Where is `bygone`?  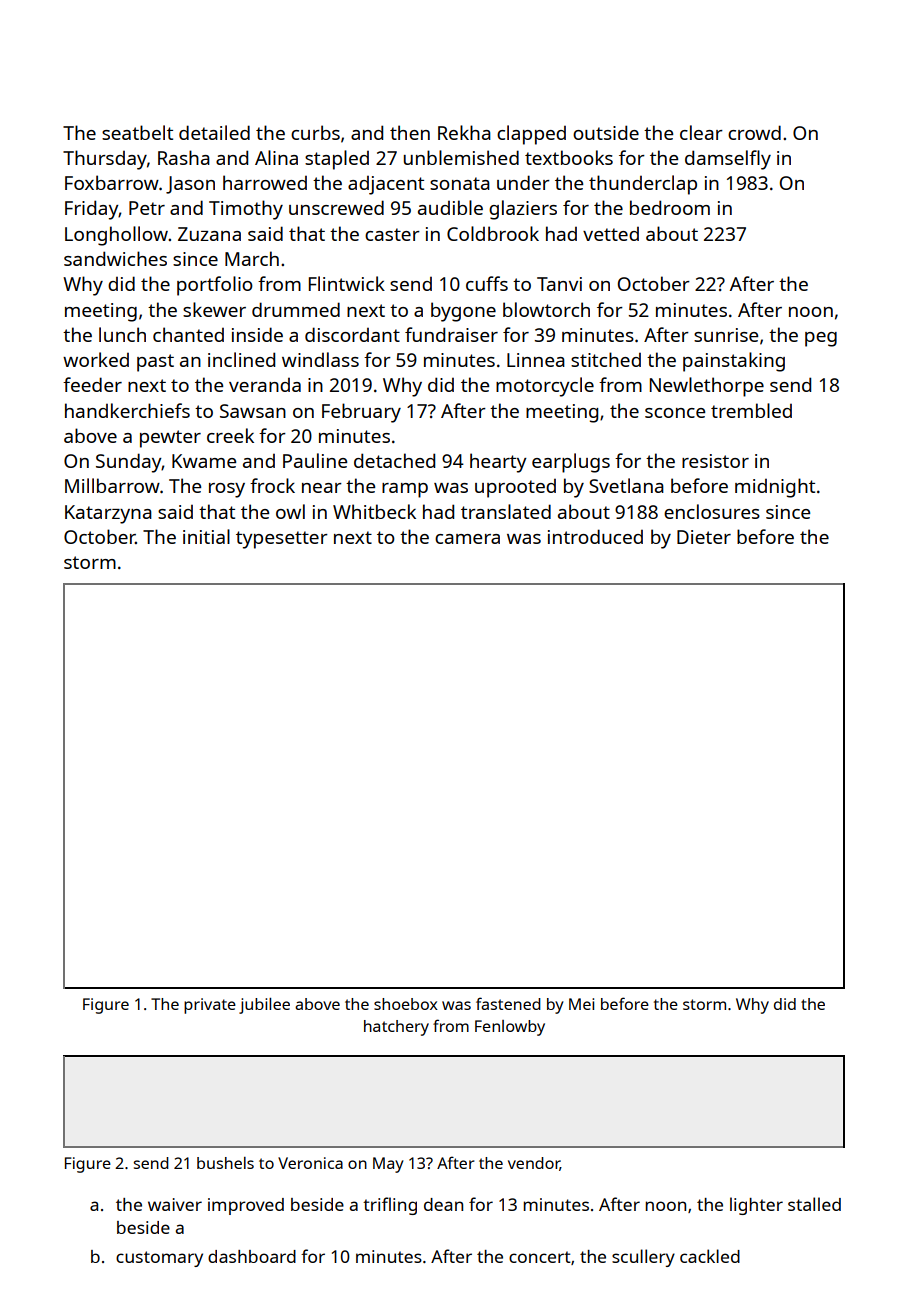
bygone is located at coordinates (463, 312).
